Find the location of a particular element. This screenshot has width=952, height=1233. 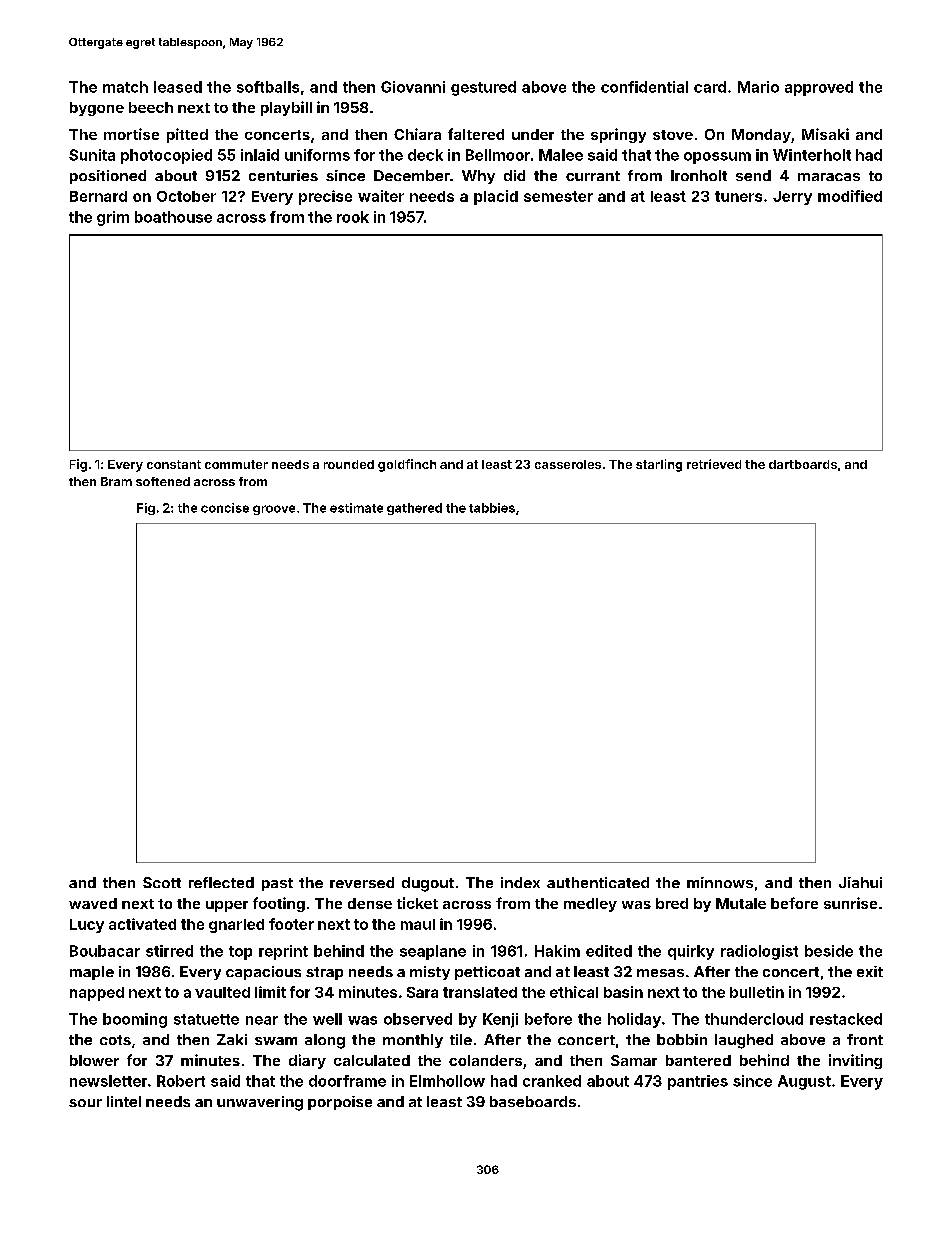

softballs is located at coordinates (268, 87).
